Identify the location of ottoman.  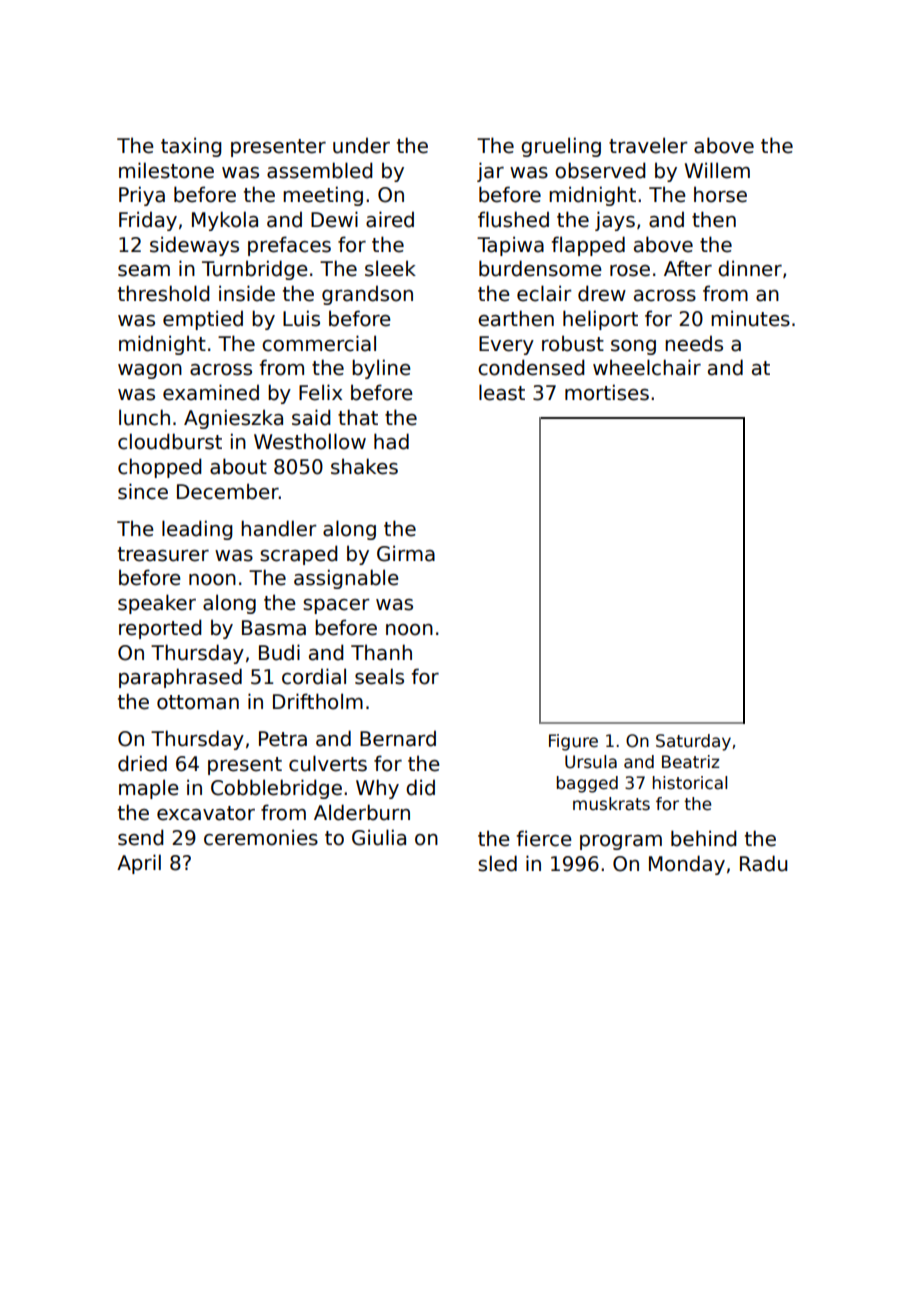
(198, 702).
